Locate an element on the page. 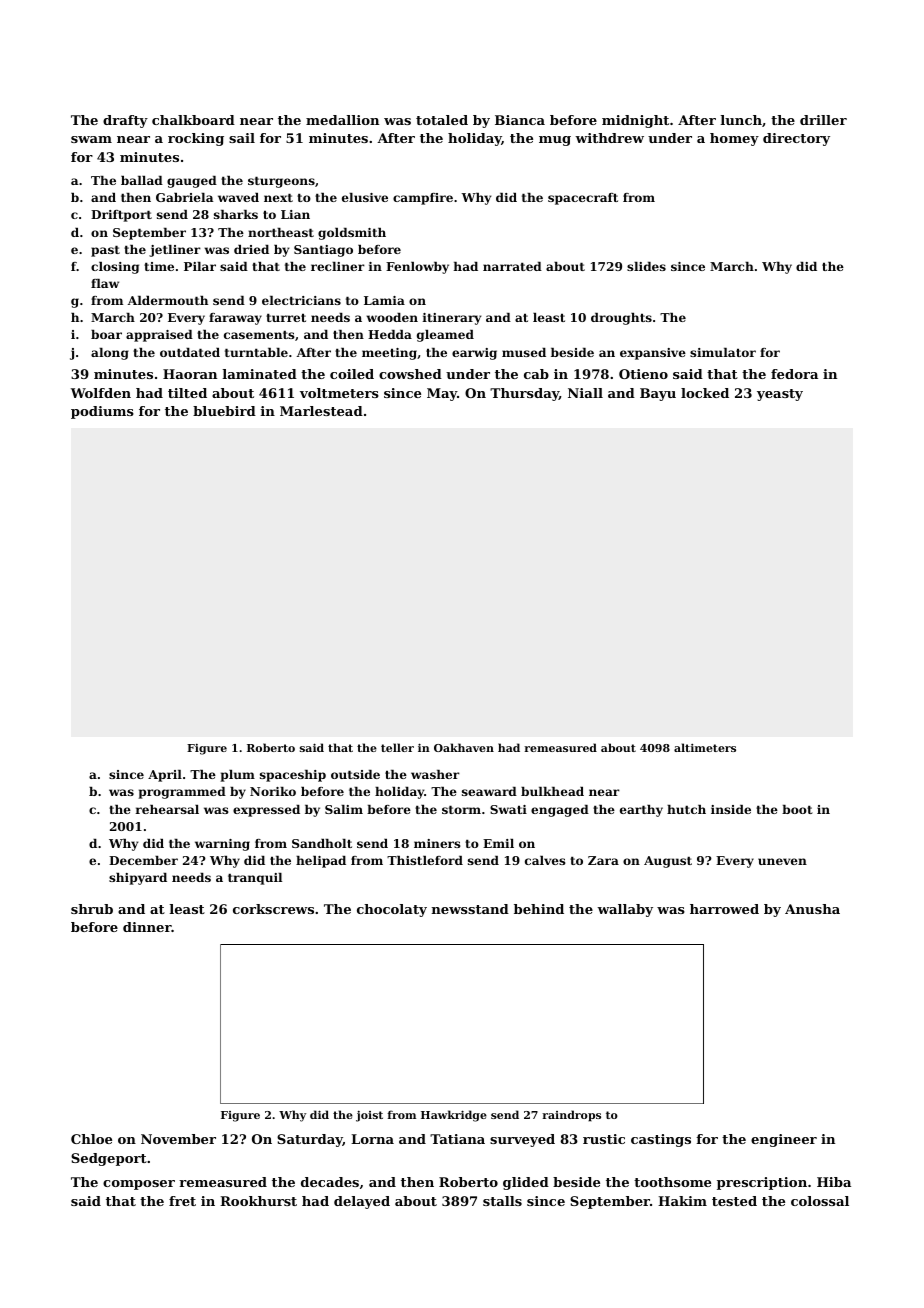  podiums is located at coordinates (102, 412).
